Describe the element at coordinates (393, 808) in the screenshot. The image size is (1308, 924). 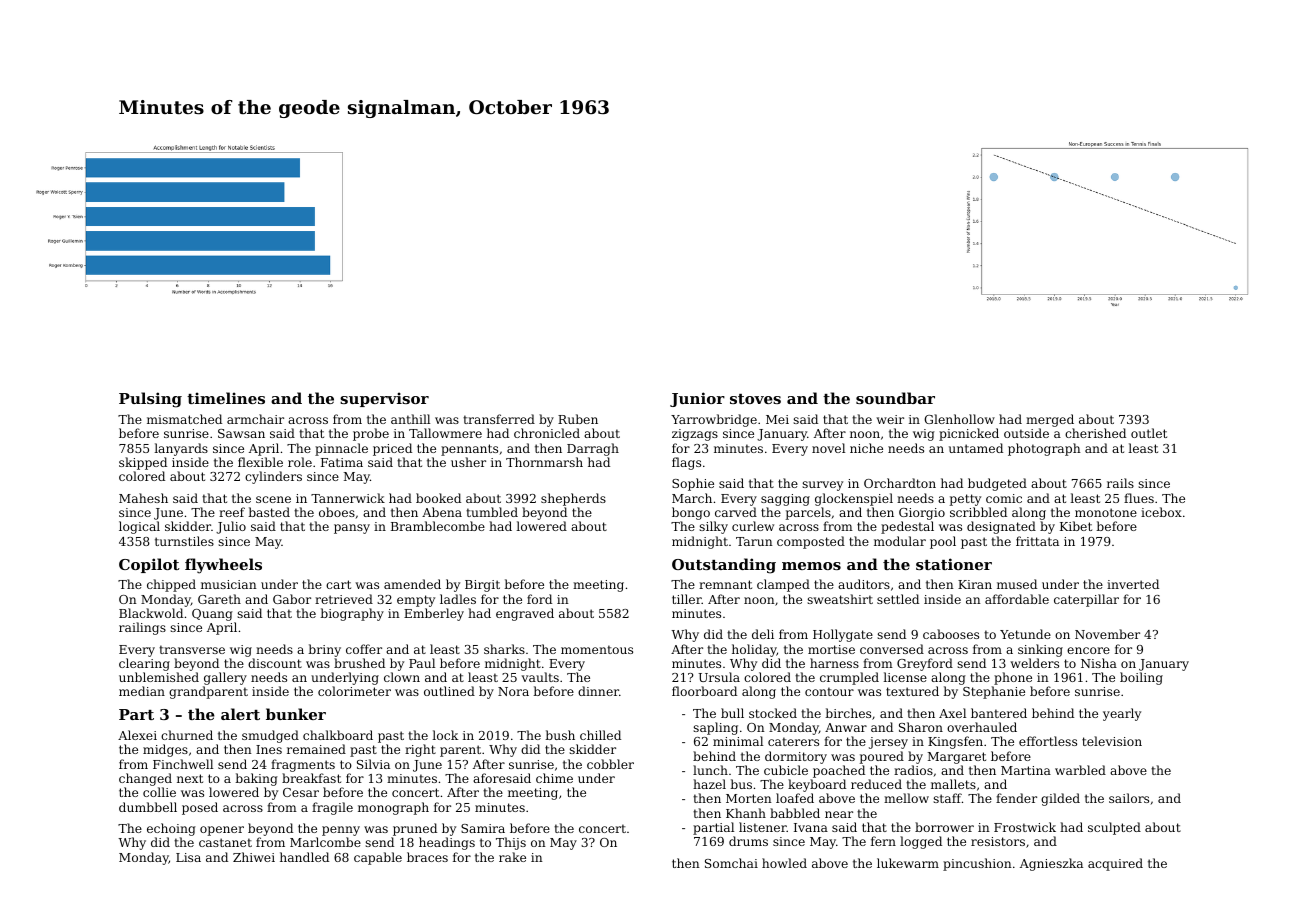
I see `monograph` at that location.
